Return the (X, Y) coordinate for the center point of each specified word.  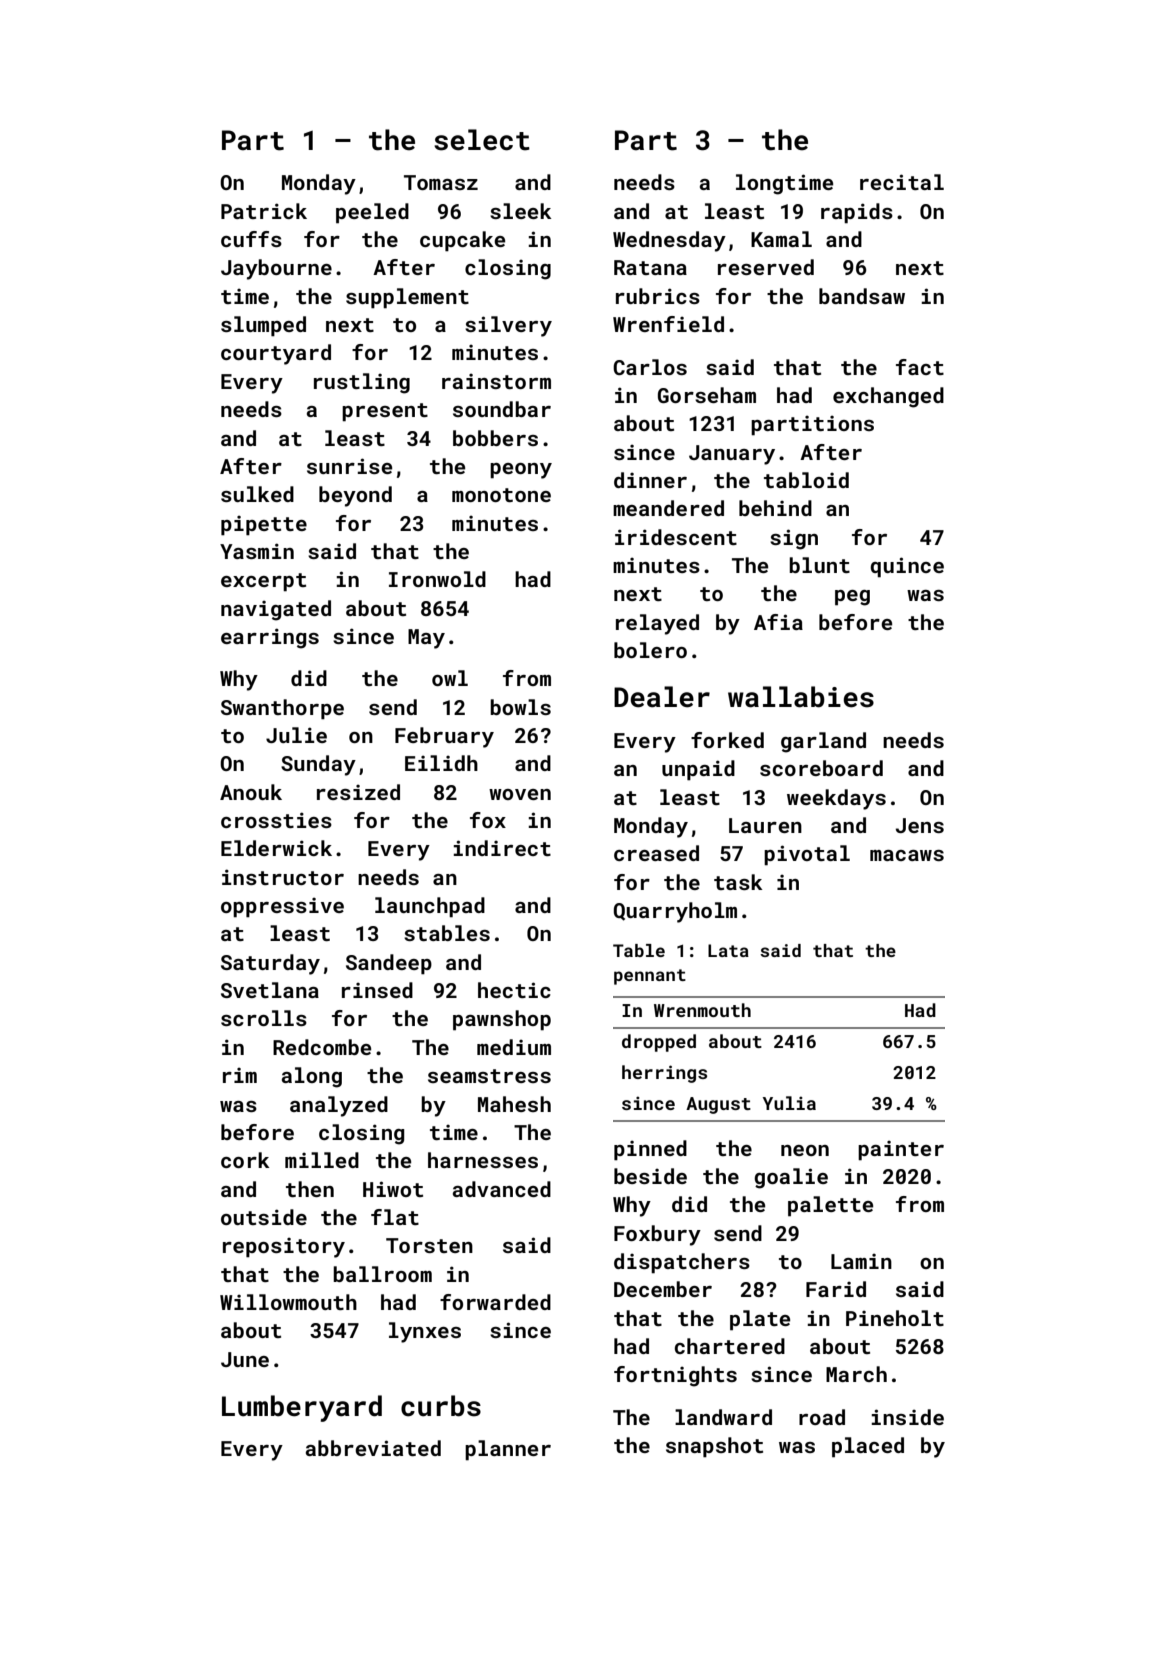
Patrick (264, 211)
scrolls (264, 1018)
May (426, 639)
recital (902, 182)
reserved (766, 267)
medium (514, 1047)
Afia (778, 622)
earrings (270, 638)
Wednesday (669, 241)
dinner (650, 480)
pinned (650, 1150)
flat (395, 1217)
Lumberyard (302, 1408)
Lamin (861, 1261)
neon (805, 1150)
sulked (257, 494)
